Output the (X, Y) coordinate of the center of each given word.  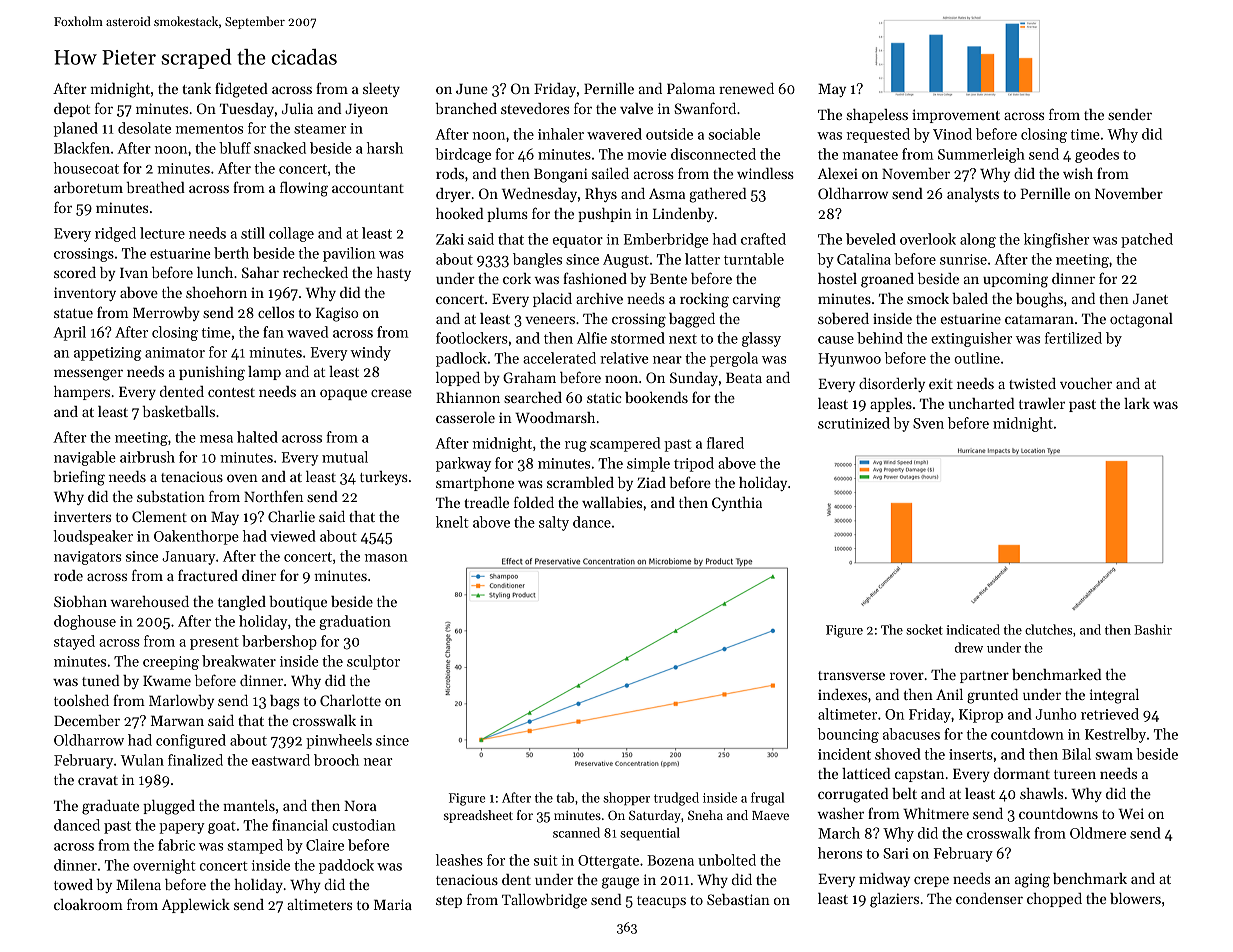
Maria (393, 904)
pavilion (349, 254)
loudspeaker (93, 537)
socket (924, 629)
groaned (887, 280)
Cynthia (737, 504)
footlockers (472, 338)
